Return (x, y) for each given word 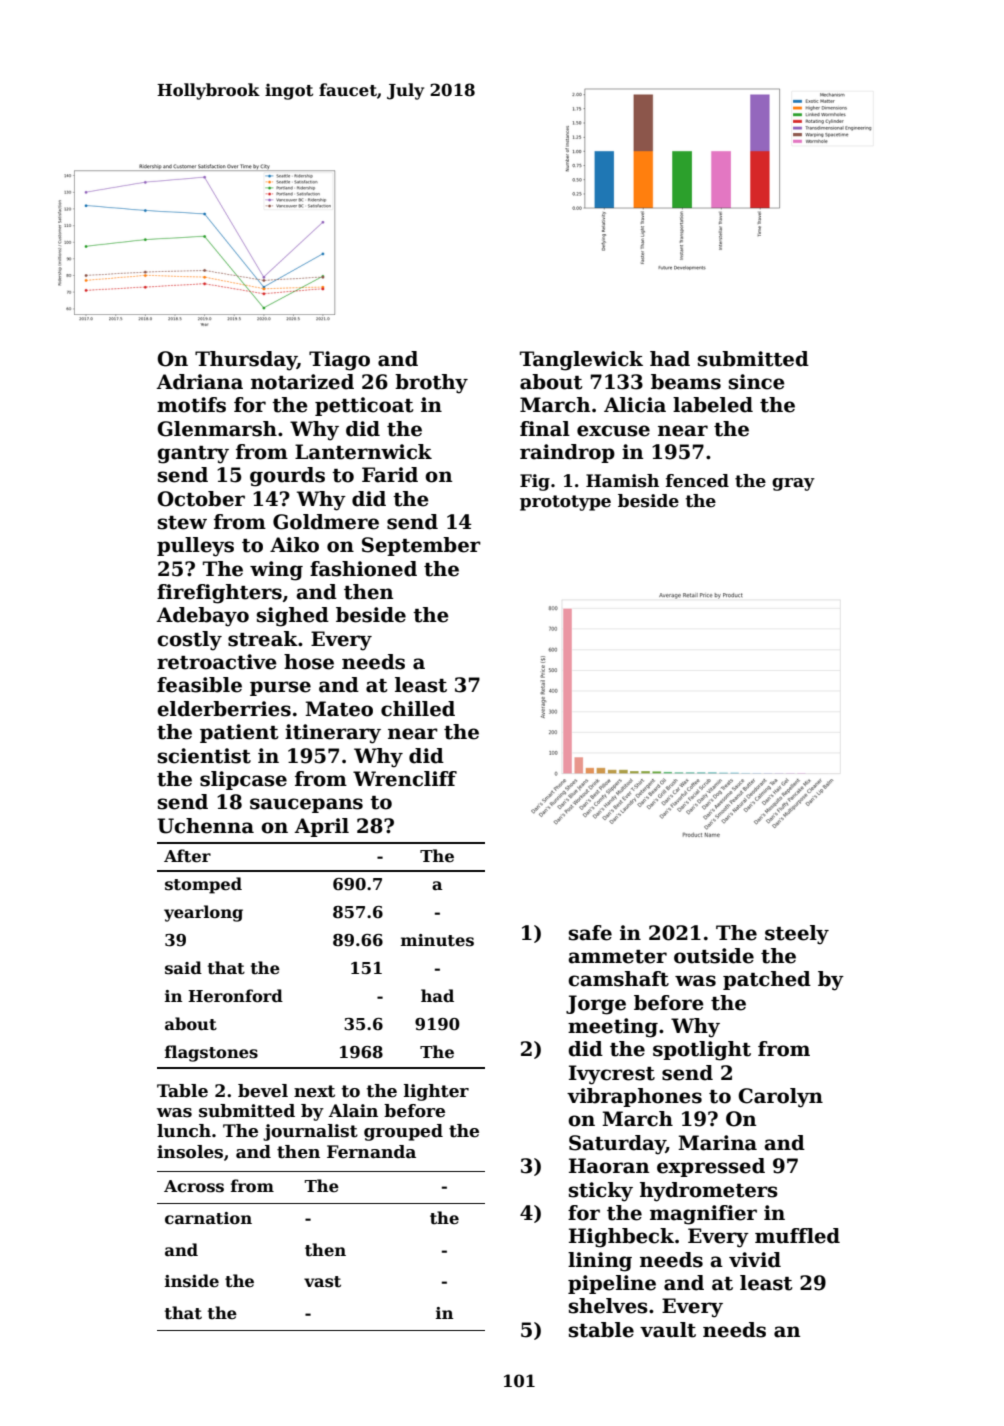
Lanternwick (363, 452)
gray (793, 484)
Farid (390, 475)
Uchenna (205, 826)
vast (322, 1282)
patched (767, 980)
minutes (437, 940)
